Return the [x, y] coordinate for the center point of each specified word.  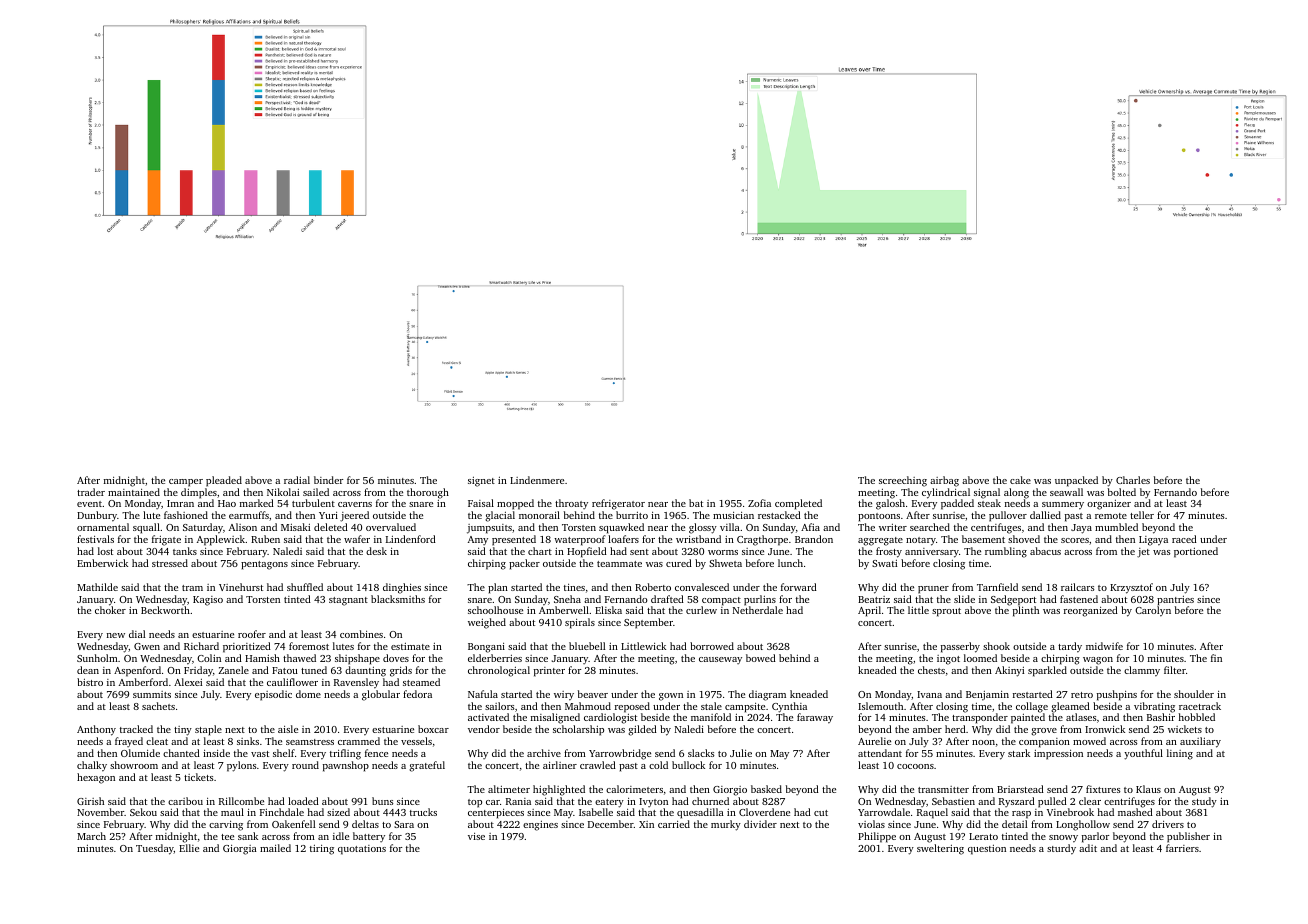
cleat [157, 741]
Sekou [143, 812]
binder [328, 480]
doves [396, 658]
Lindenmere [537, 480]
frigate [166, 540]
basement [983, 539]
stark [1019, 753]
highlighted [559, 790]
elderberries [495, 658]
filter [1175, 670]
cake [1020, 480]
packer [524, 564]
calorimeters [634, 789]
